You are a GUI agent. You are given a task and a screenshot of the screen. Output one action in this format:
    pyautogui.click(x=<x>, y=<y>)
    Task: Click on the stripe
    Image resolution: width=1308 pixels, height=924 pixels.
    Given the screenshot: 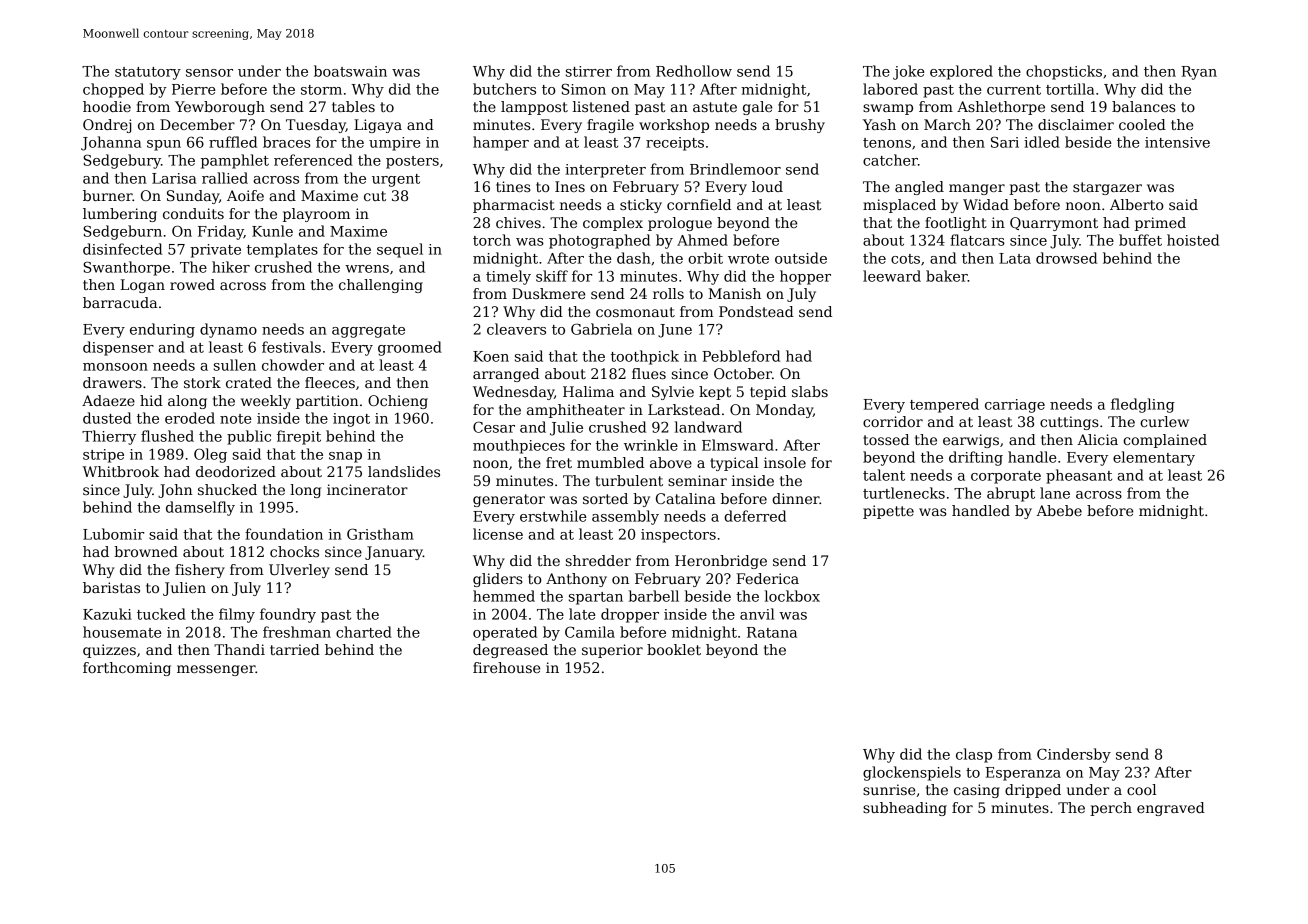 What is the action you would take?
    pyautogui.click(x=103, y=456)
